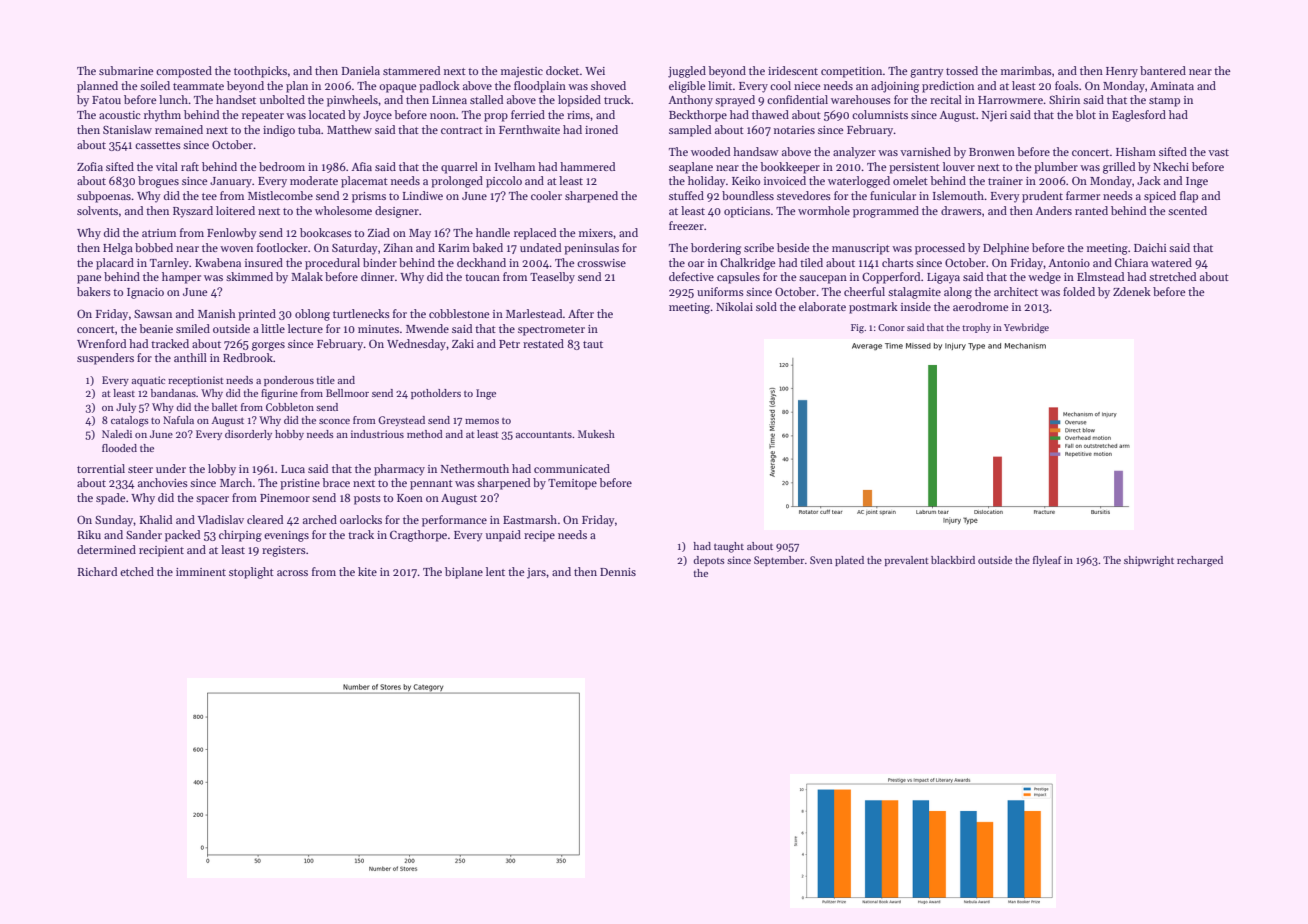 Image resolution: width=1308 pixels, height=924 pixels. I want to click on trophy, so click(976, 328).
